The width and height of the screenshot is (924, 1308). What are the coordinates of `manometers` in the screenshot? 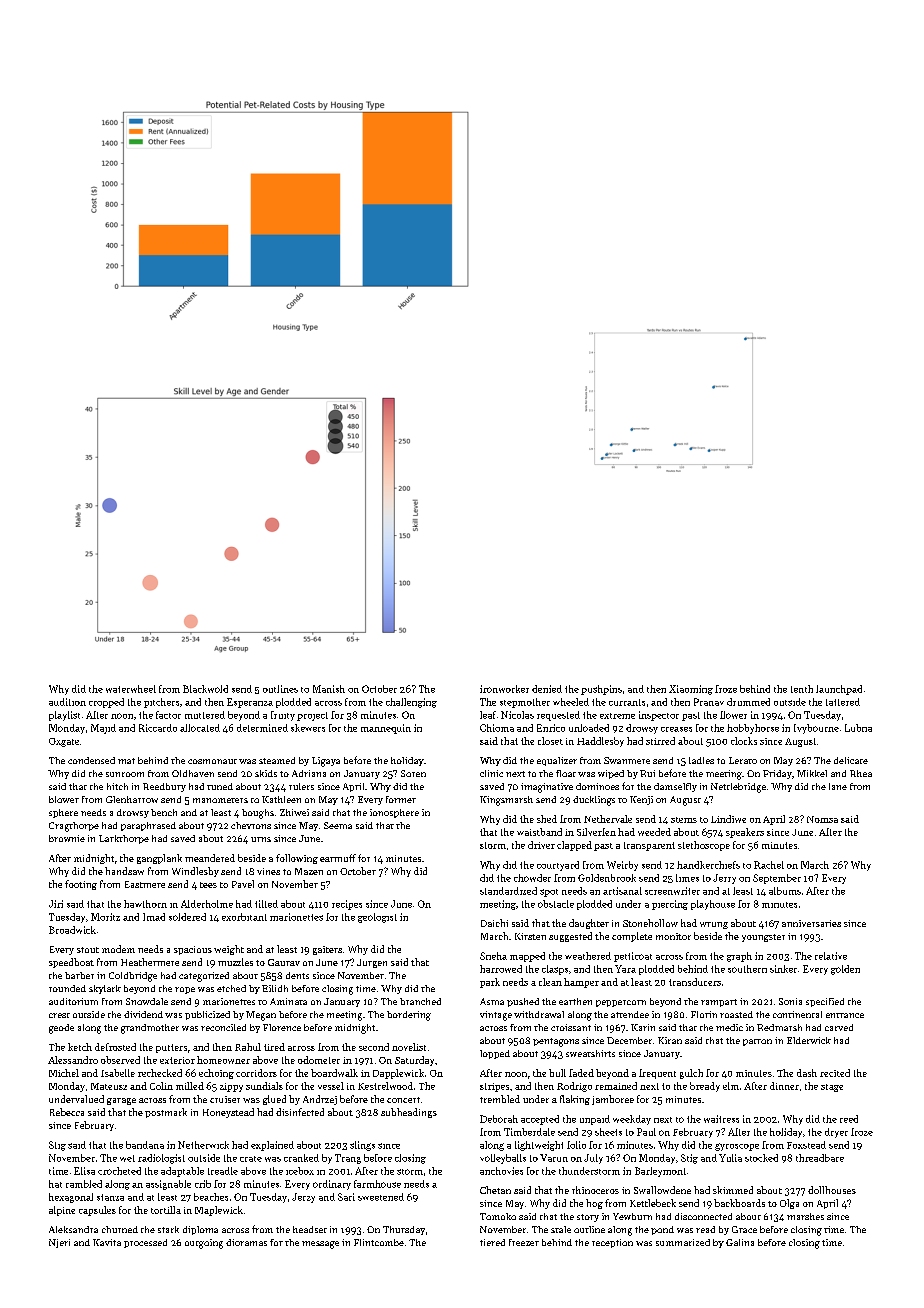 It's located at (220, 800).
